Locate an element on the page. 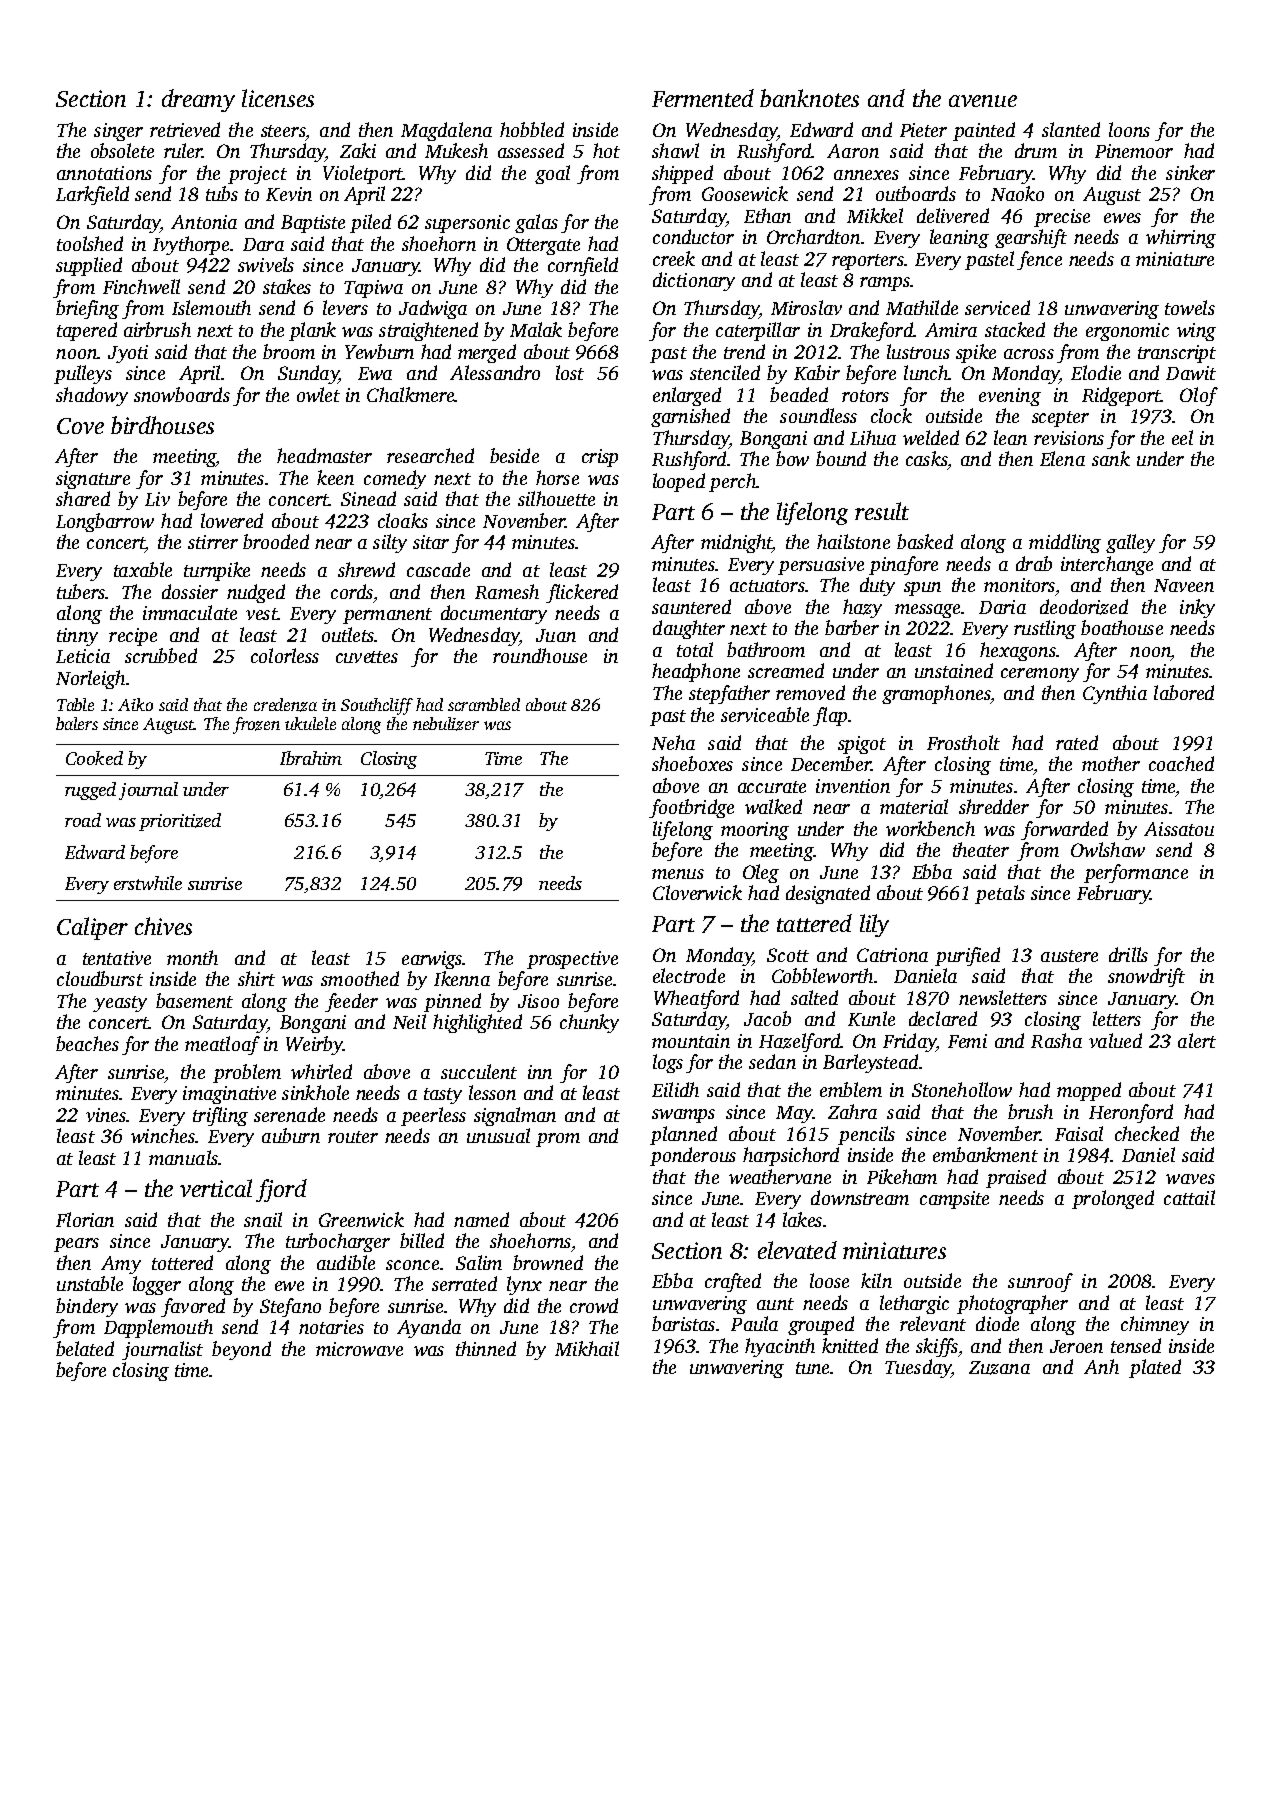 This page has height=1798, width=1271. bindery is located at coordinates (87, 1307).
